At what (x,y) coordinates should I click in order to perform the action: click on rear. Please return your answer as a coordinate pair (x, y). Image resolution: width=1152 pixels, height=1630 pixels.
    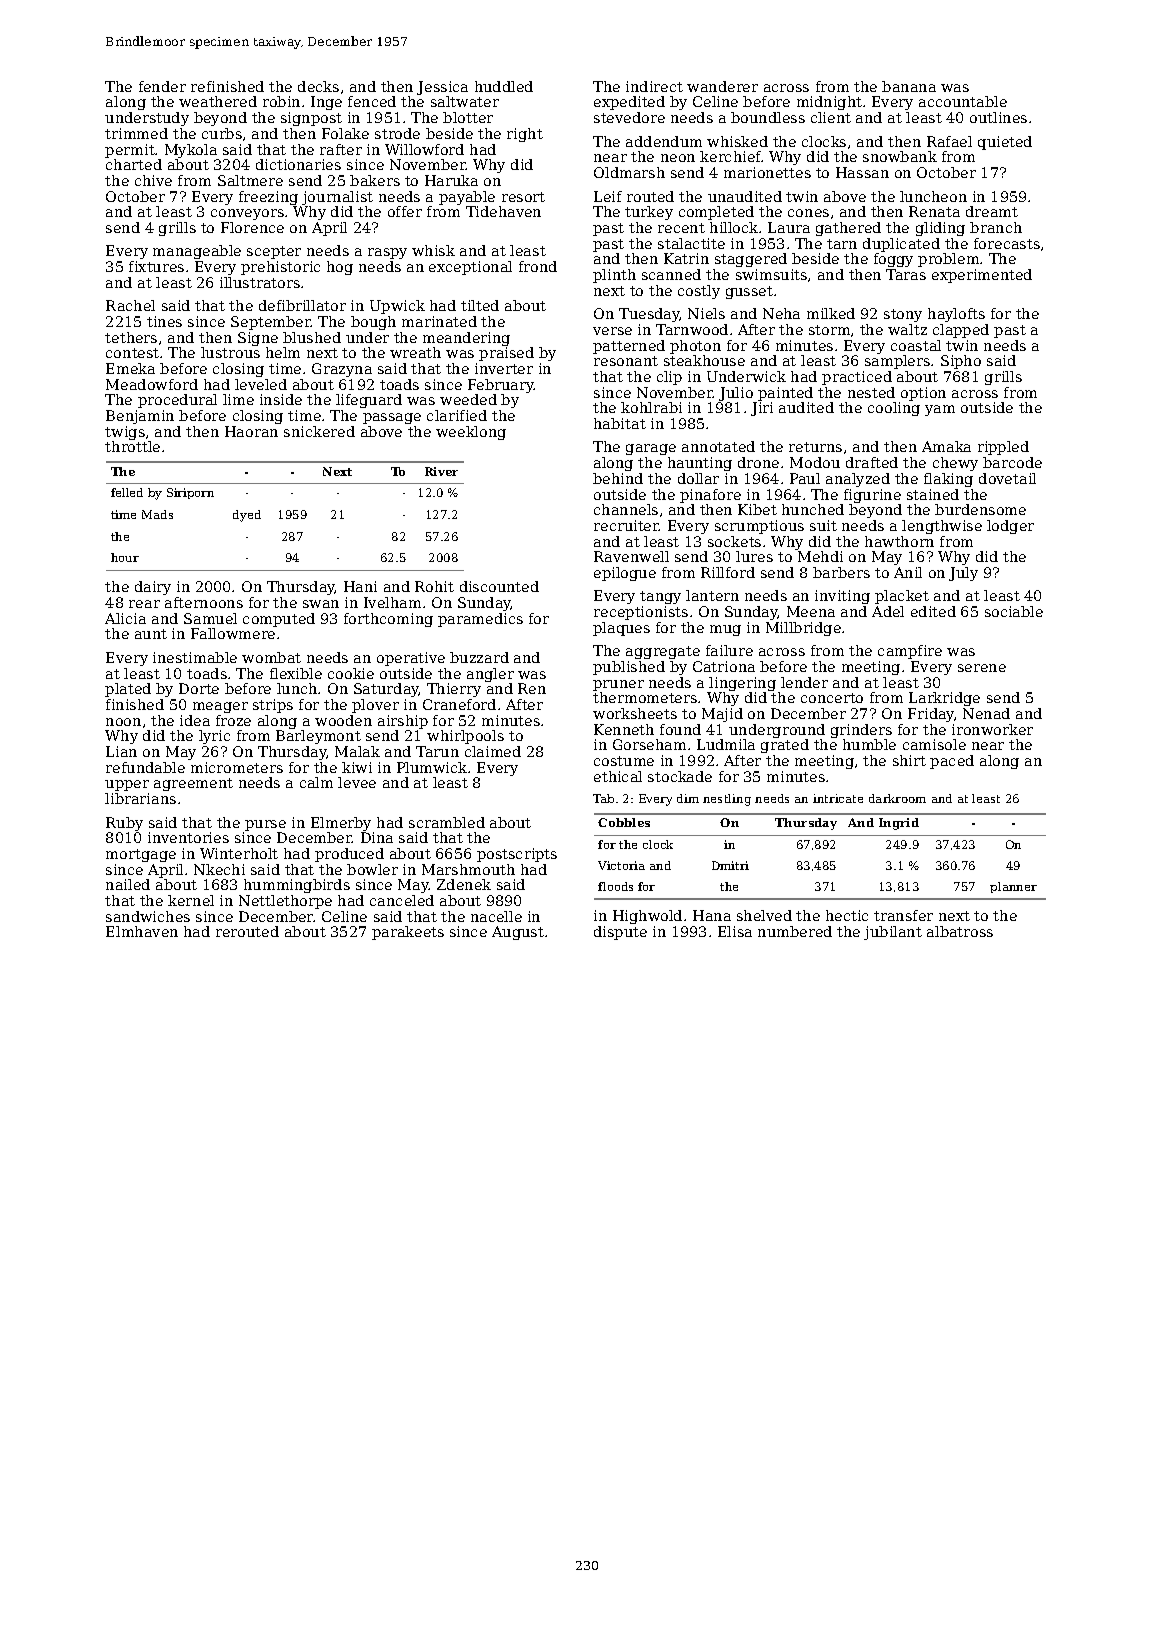
    Looking at the image, I should click on (144, 604).
